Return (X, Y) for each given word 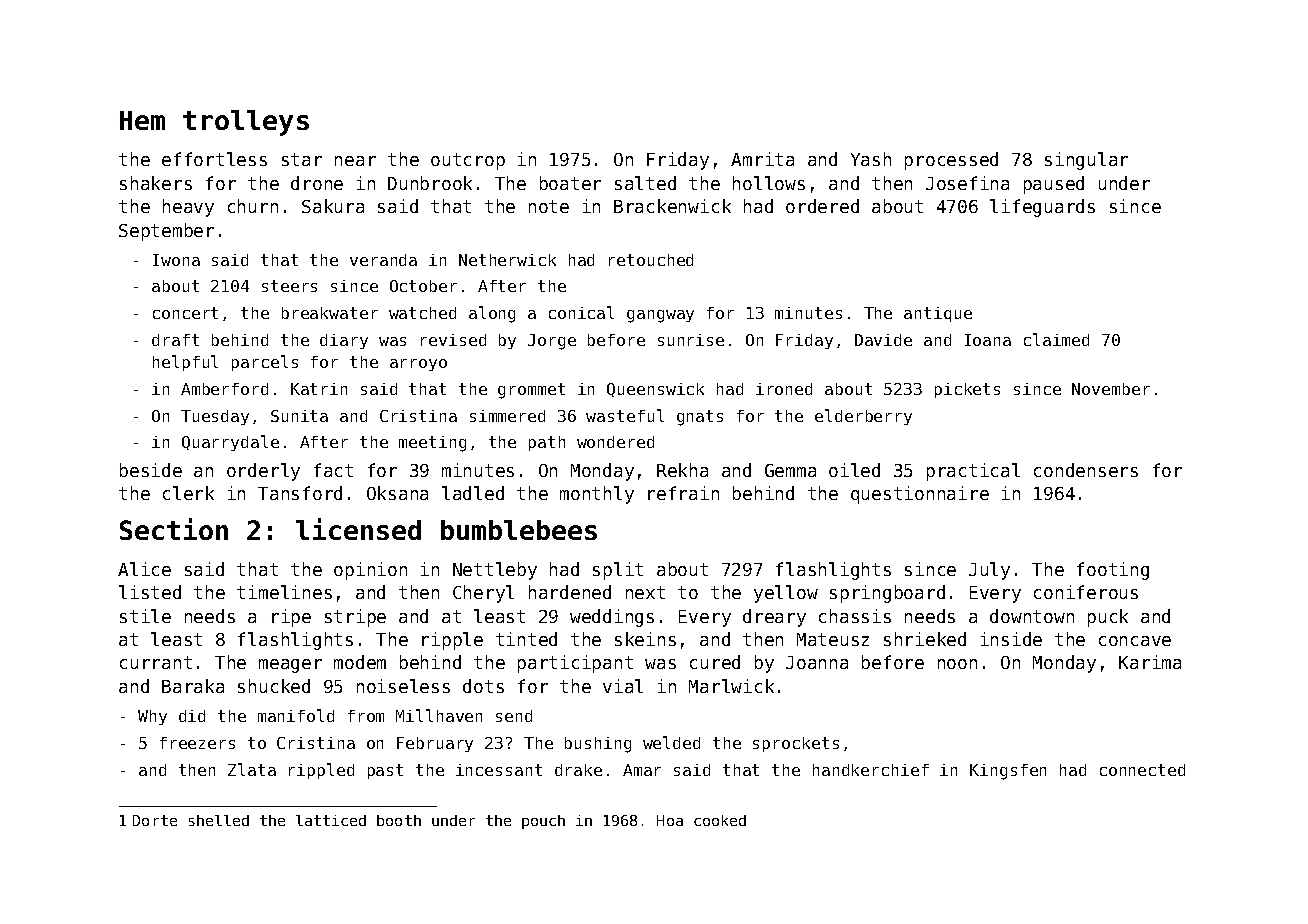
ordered (822, 206)
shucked (274, 686)
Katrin (319, 389)
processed (951, 161)
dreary (774, 618)
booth (399, 820)
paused (1054, 185)
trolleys (246, 123)
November (1111, 389)
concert (185, 313)
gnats (700, 418)
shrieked (925, 639)
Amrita (762, 159)
